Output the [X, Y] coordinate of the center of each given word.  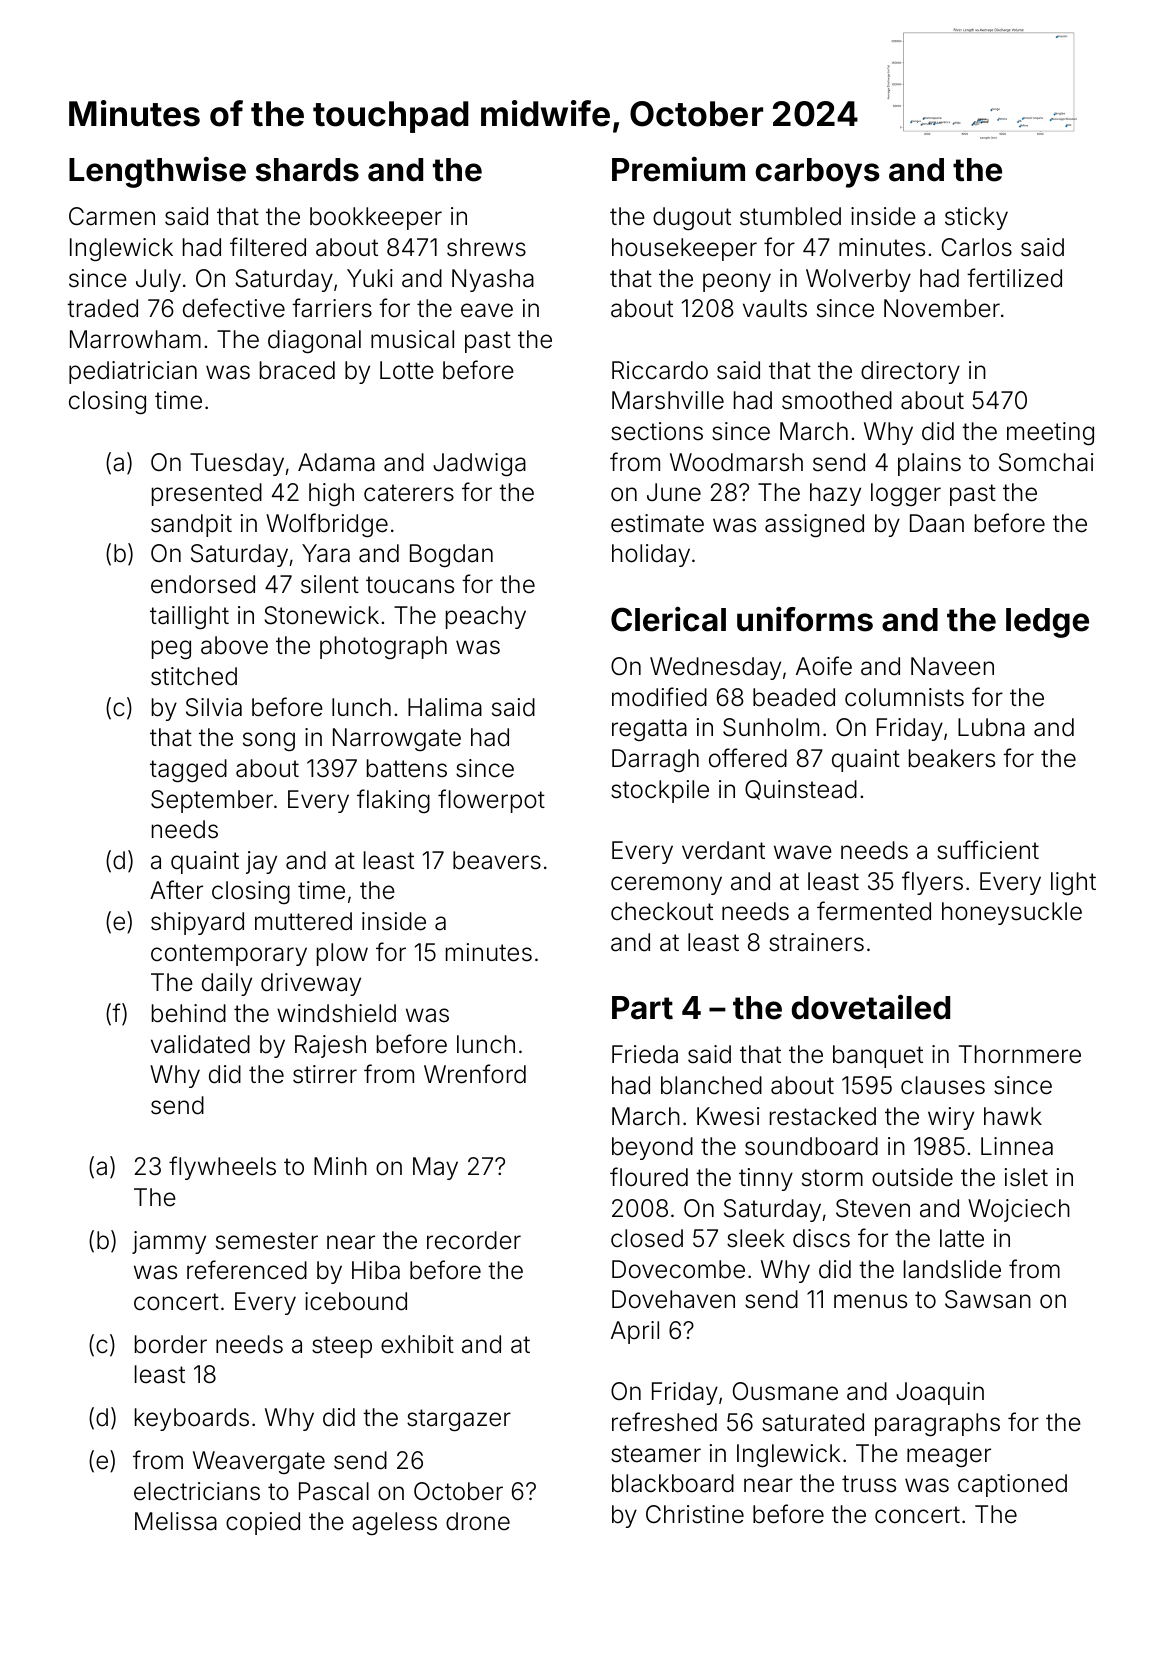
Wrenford [475, 1074]
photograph [383, 647]
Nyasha [493, 280]
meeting [1050, 433]
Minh [340, 1166]
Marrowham [135, 339]
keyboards [192, 1419]
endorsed [203, 584]
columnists [904, 697]
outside [912, 1177]
